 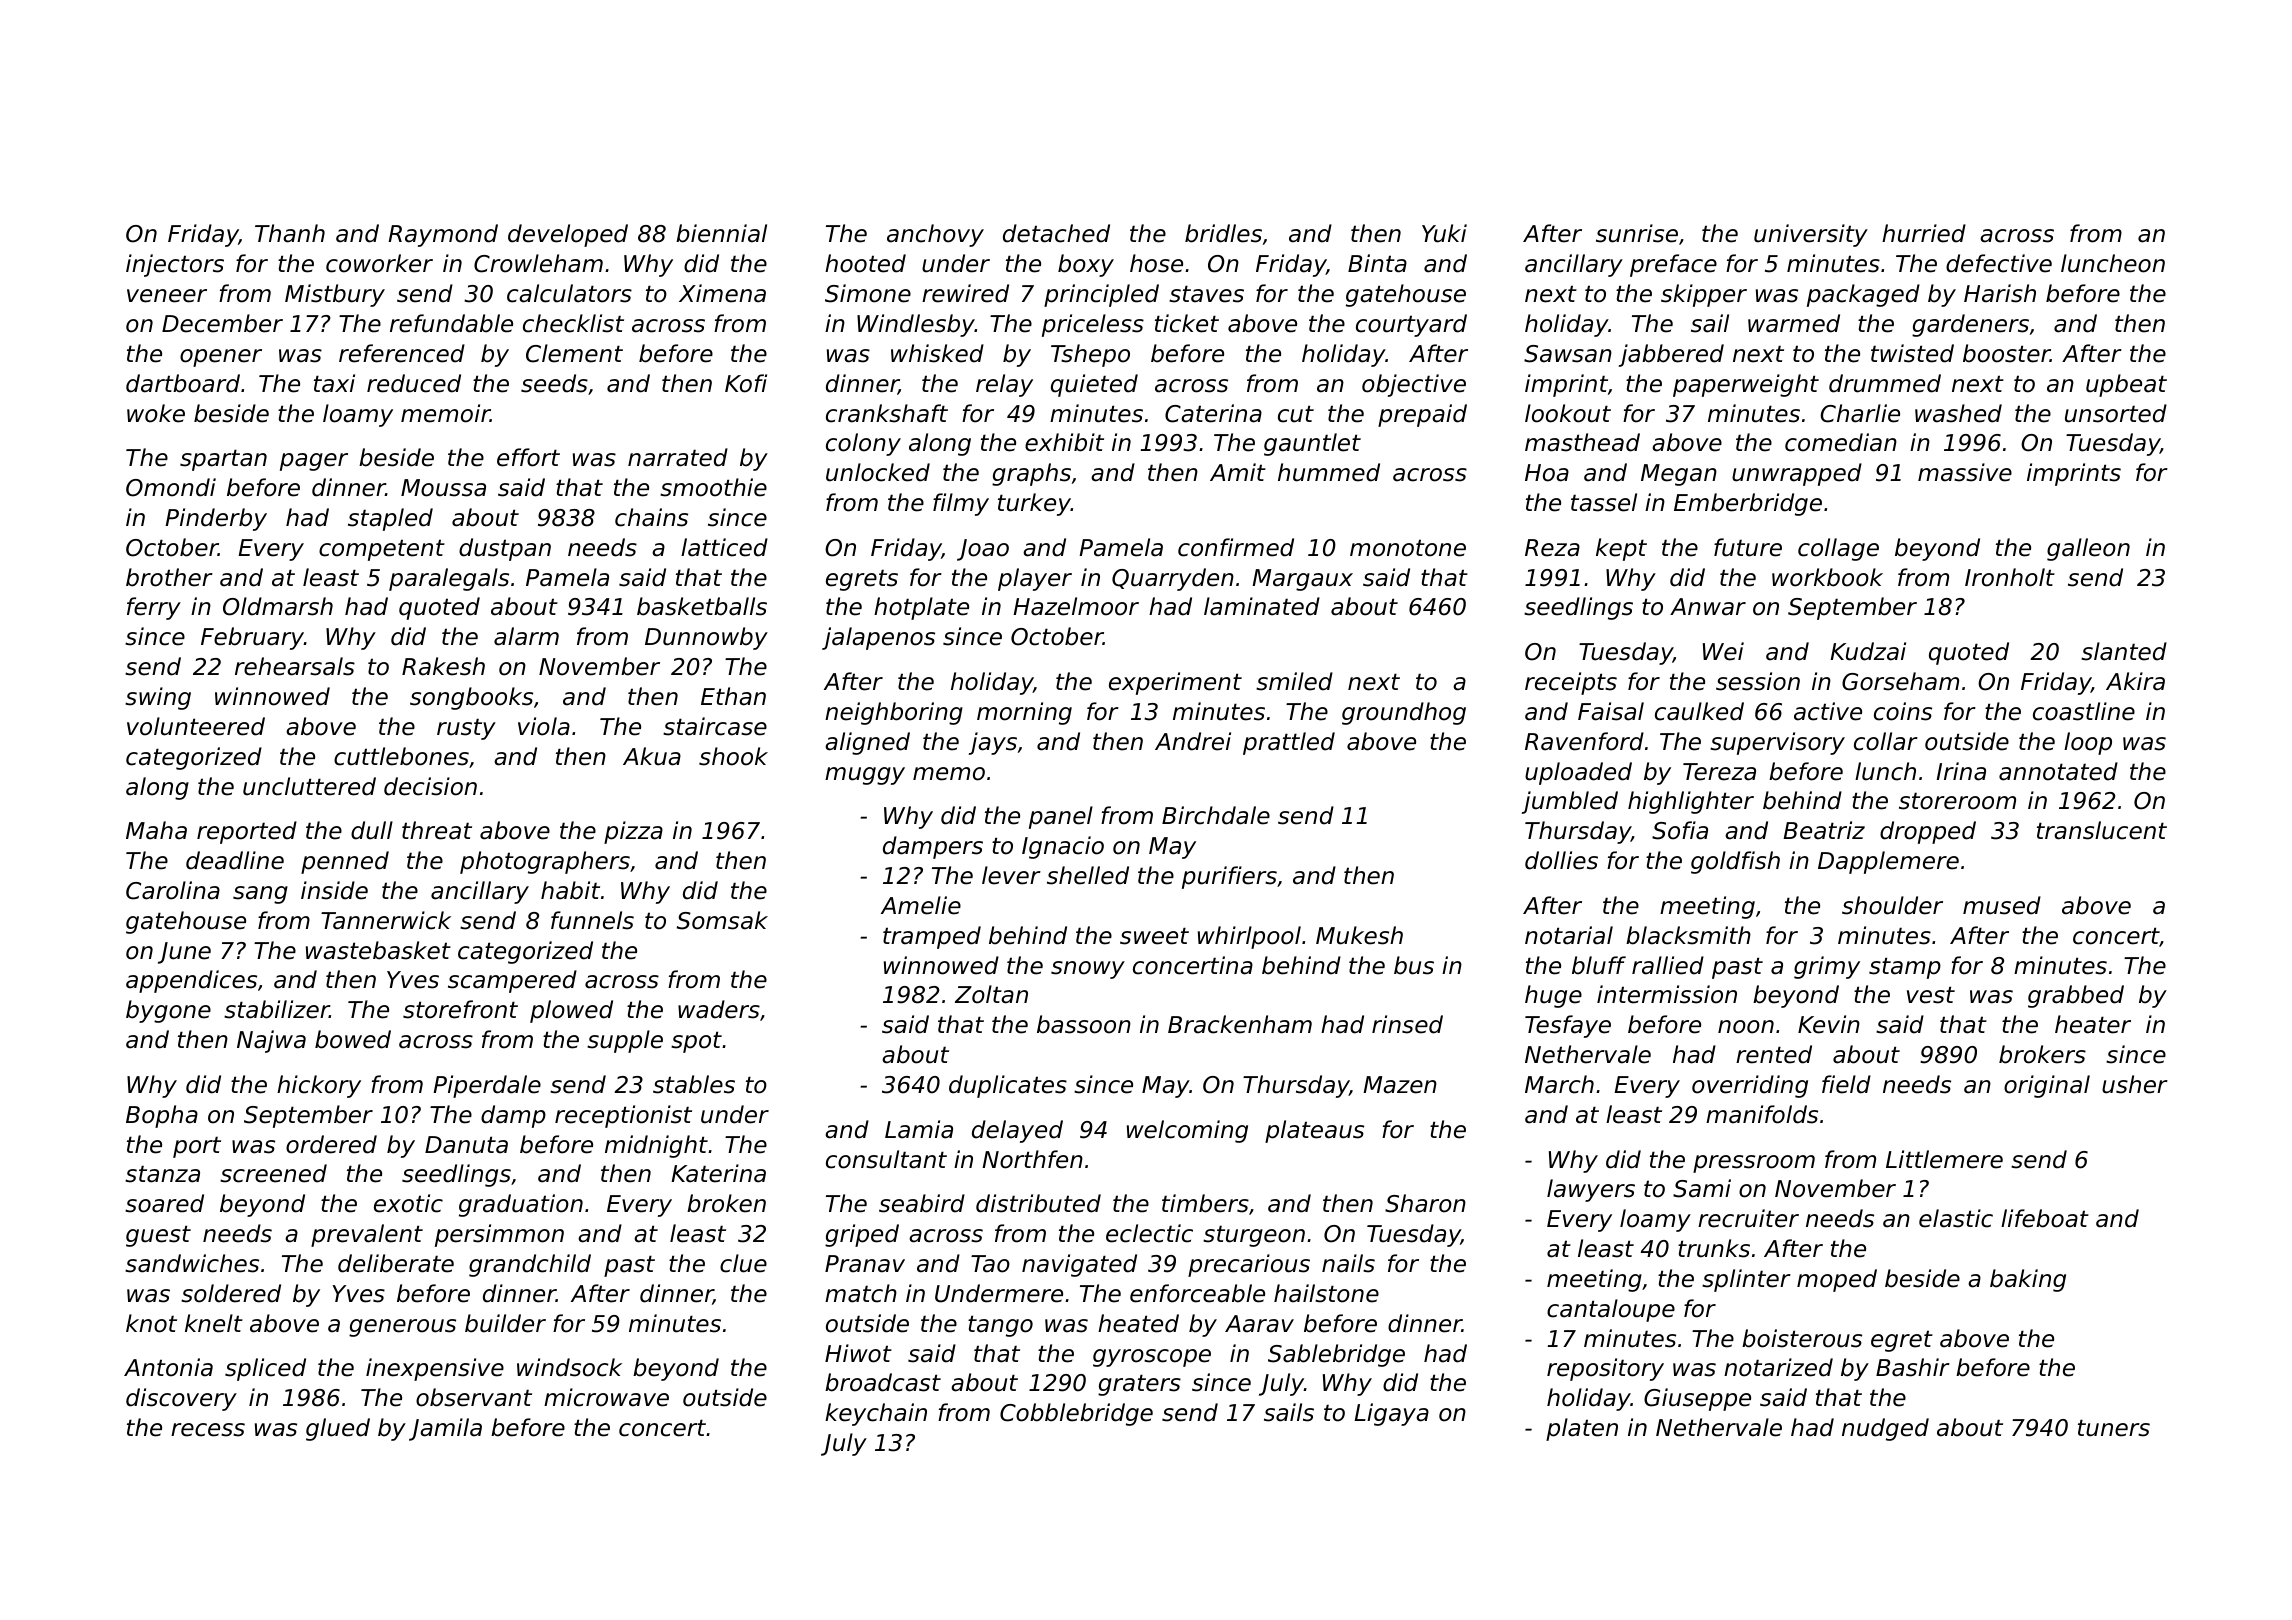 I want to click on neighboring, so click(x=894, y=713).
